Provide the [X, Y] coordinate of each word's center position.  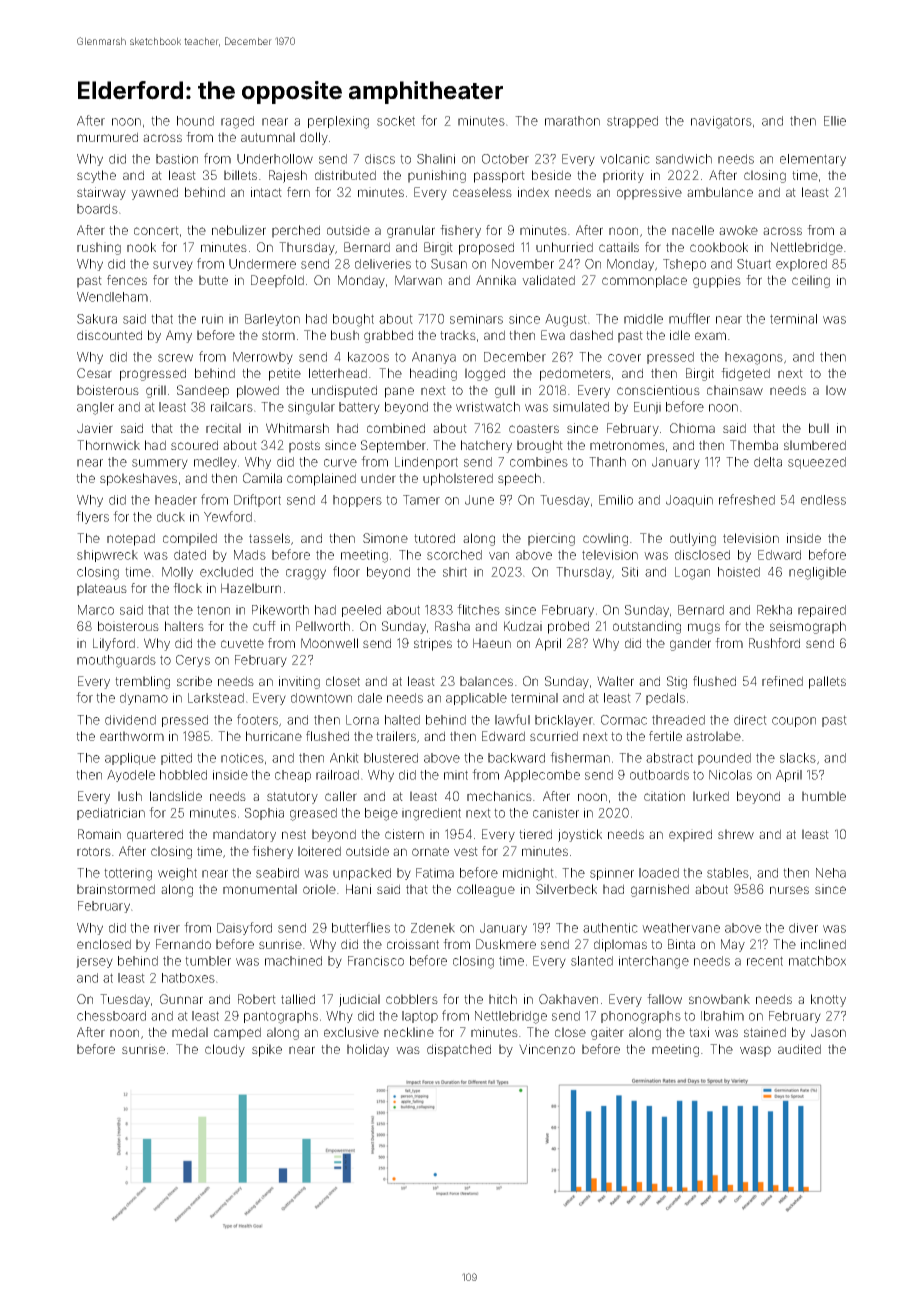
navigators [721, 122]
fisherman [580, 757]
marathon [572, 121]
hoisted [739, 572]
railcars [232, 407]
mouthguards [116, 661]
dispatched [459, 1050]
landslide [176, 796]
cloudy [225, 1050]
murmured [107, 137]
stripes [433, 644]
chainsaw [735, 390]
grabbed [388, 336]
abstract [669, 758]
